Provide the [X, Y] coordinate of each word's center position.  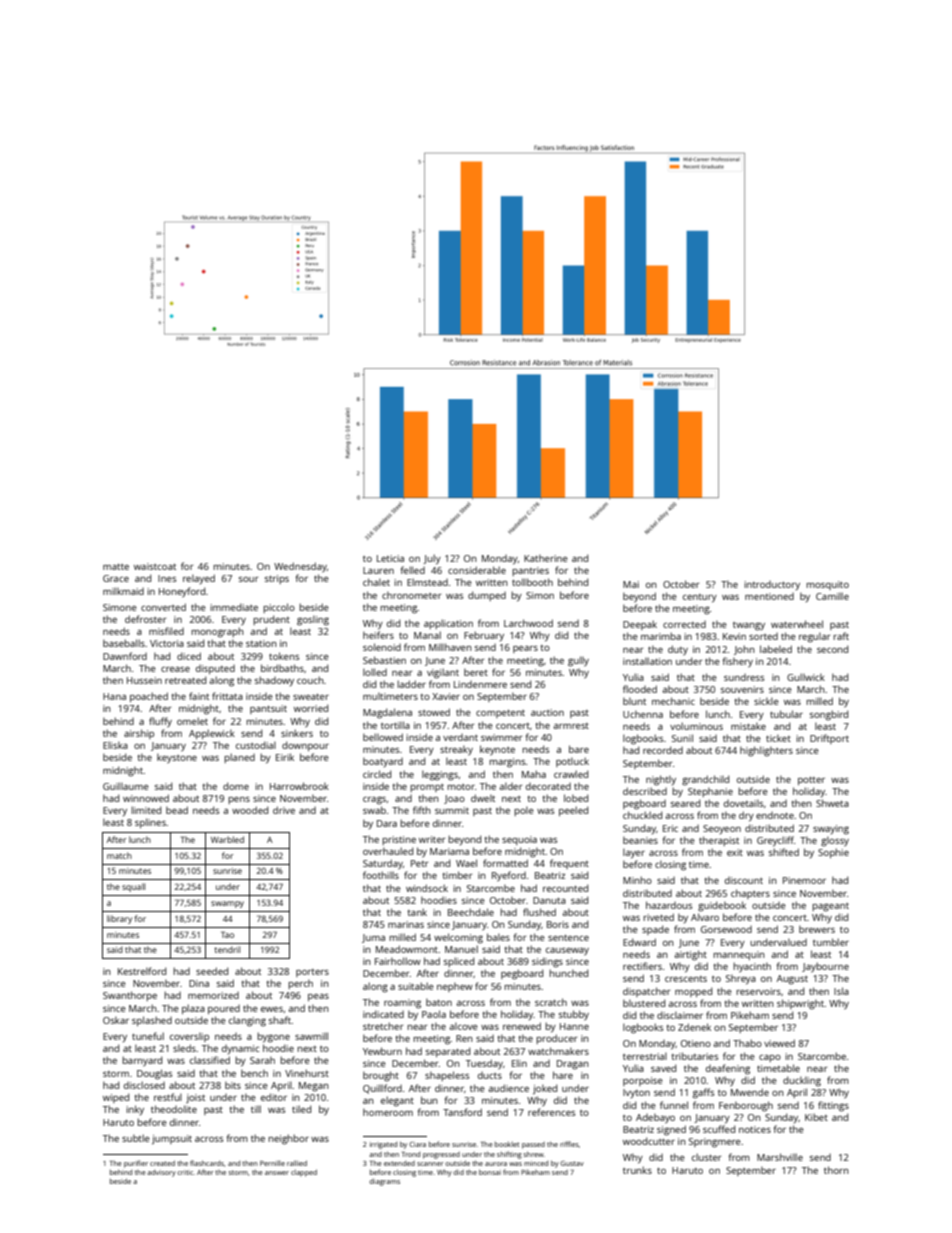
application [448, 624]
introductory [772, 585]
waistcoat [155, 566]
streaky [456, 750]
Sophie [833, 853]
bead [177, 810]
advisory [161, 1173]
